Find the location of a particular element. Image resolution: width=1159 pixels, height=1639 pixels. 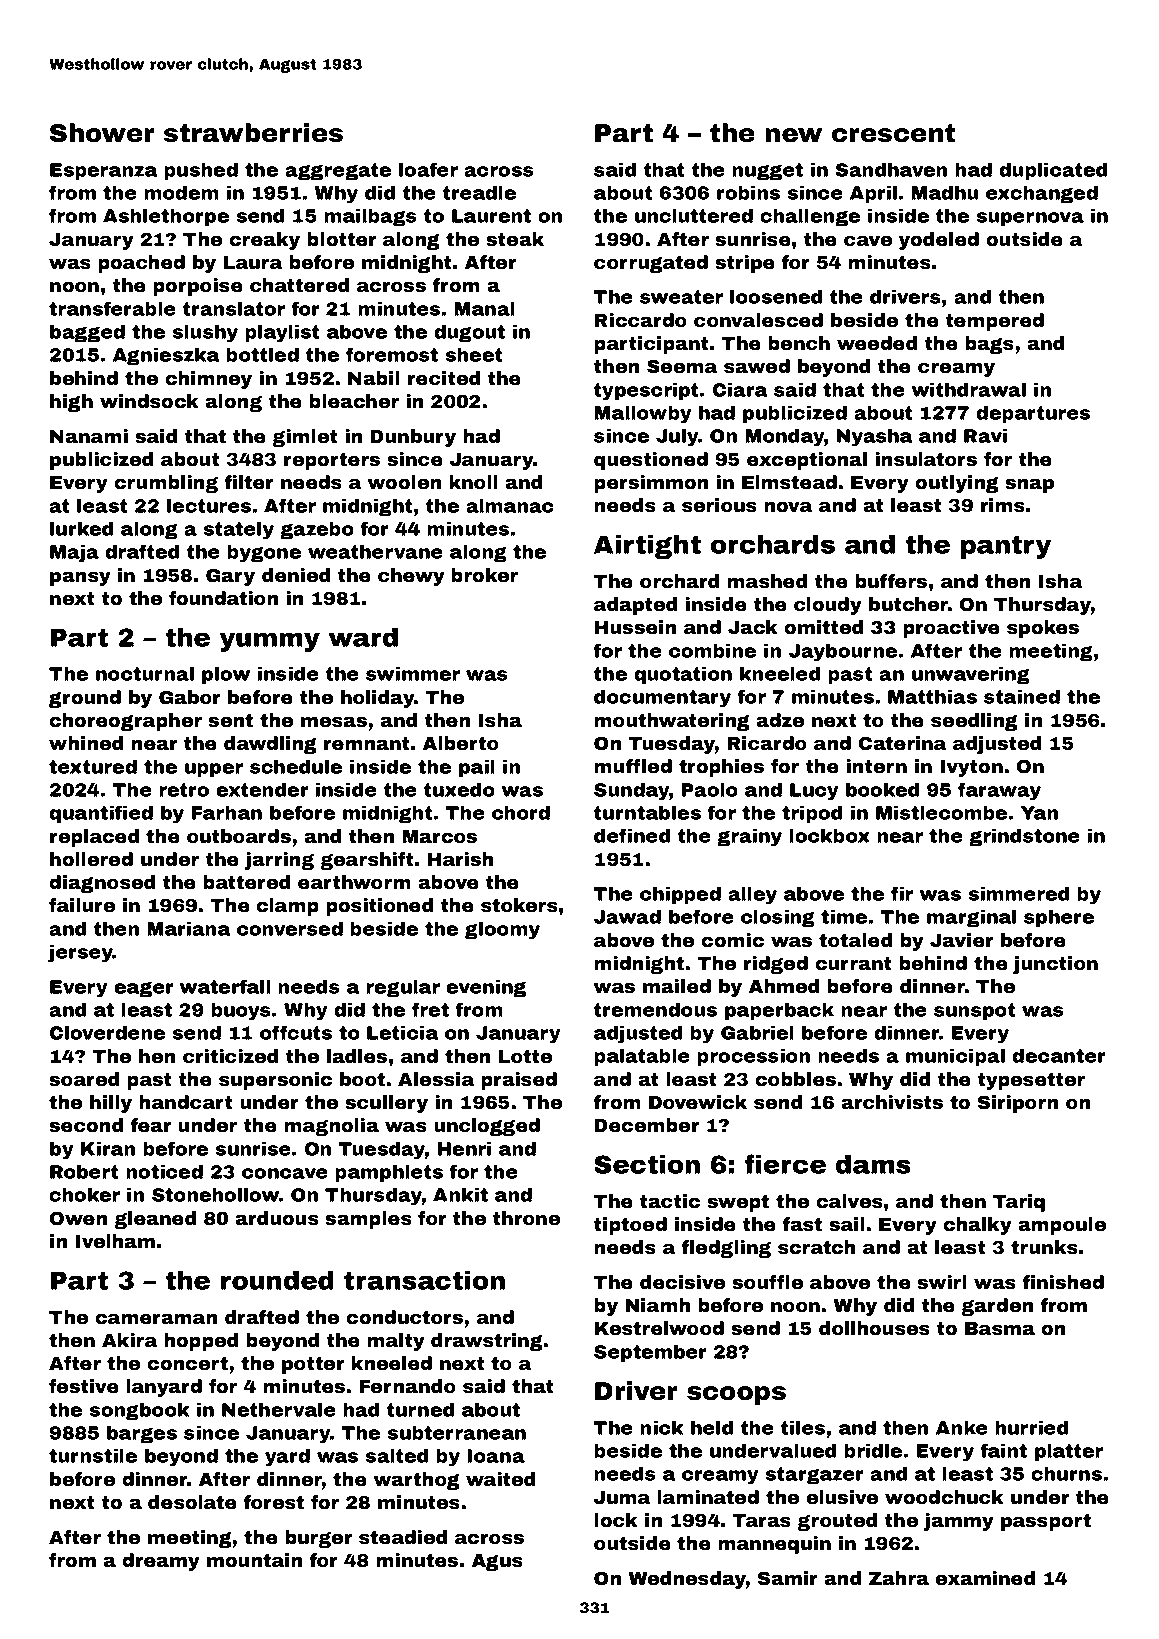

dams is located at coordinates (873, 1164).
